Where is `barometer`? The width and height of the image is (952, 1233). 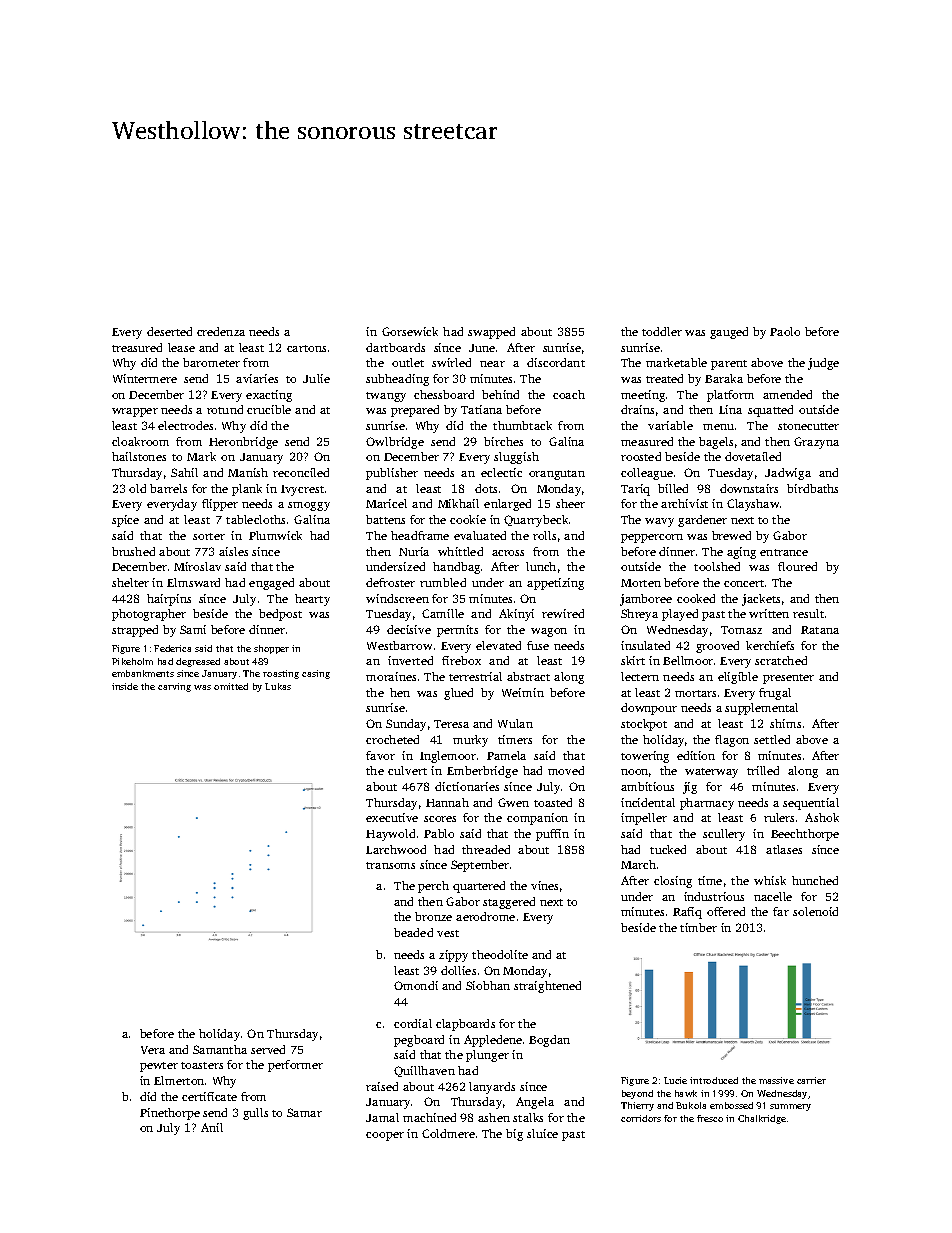 barometer is located at coordinates (211, 362).
